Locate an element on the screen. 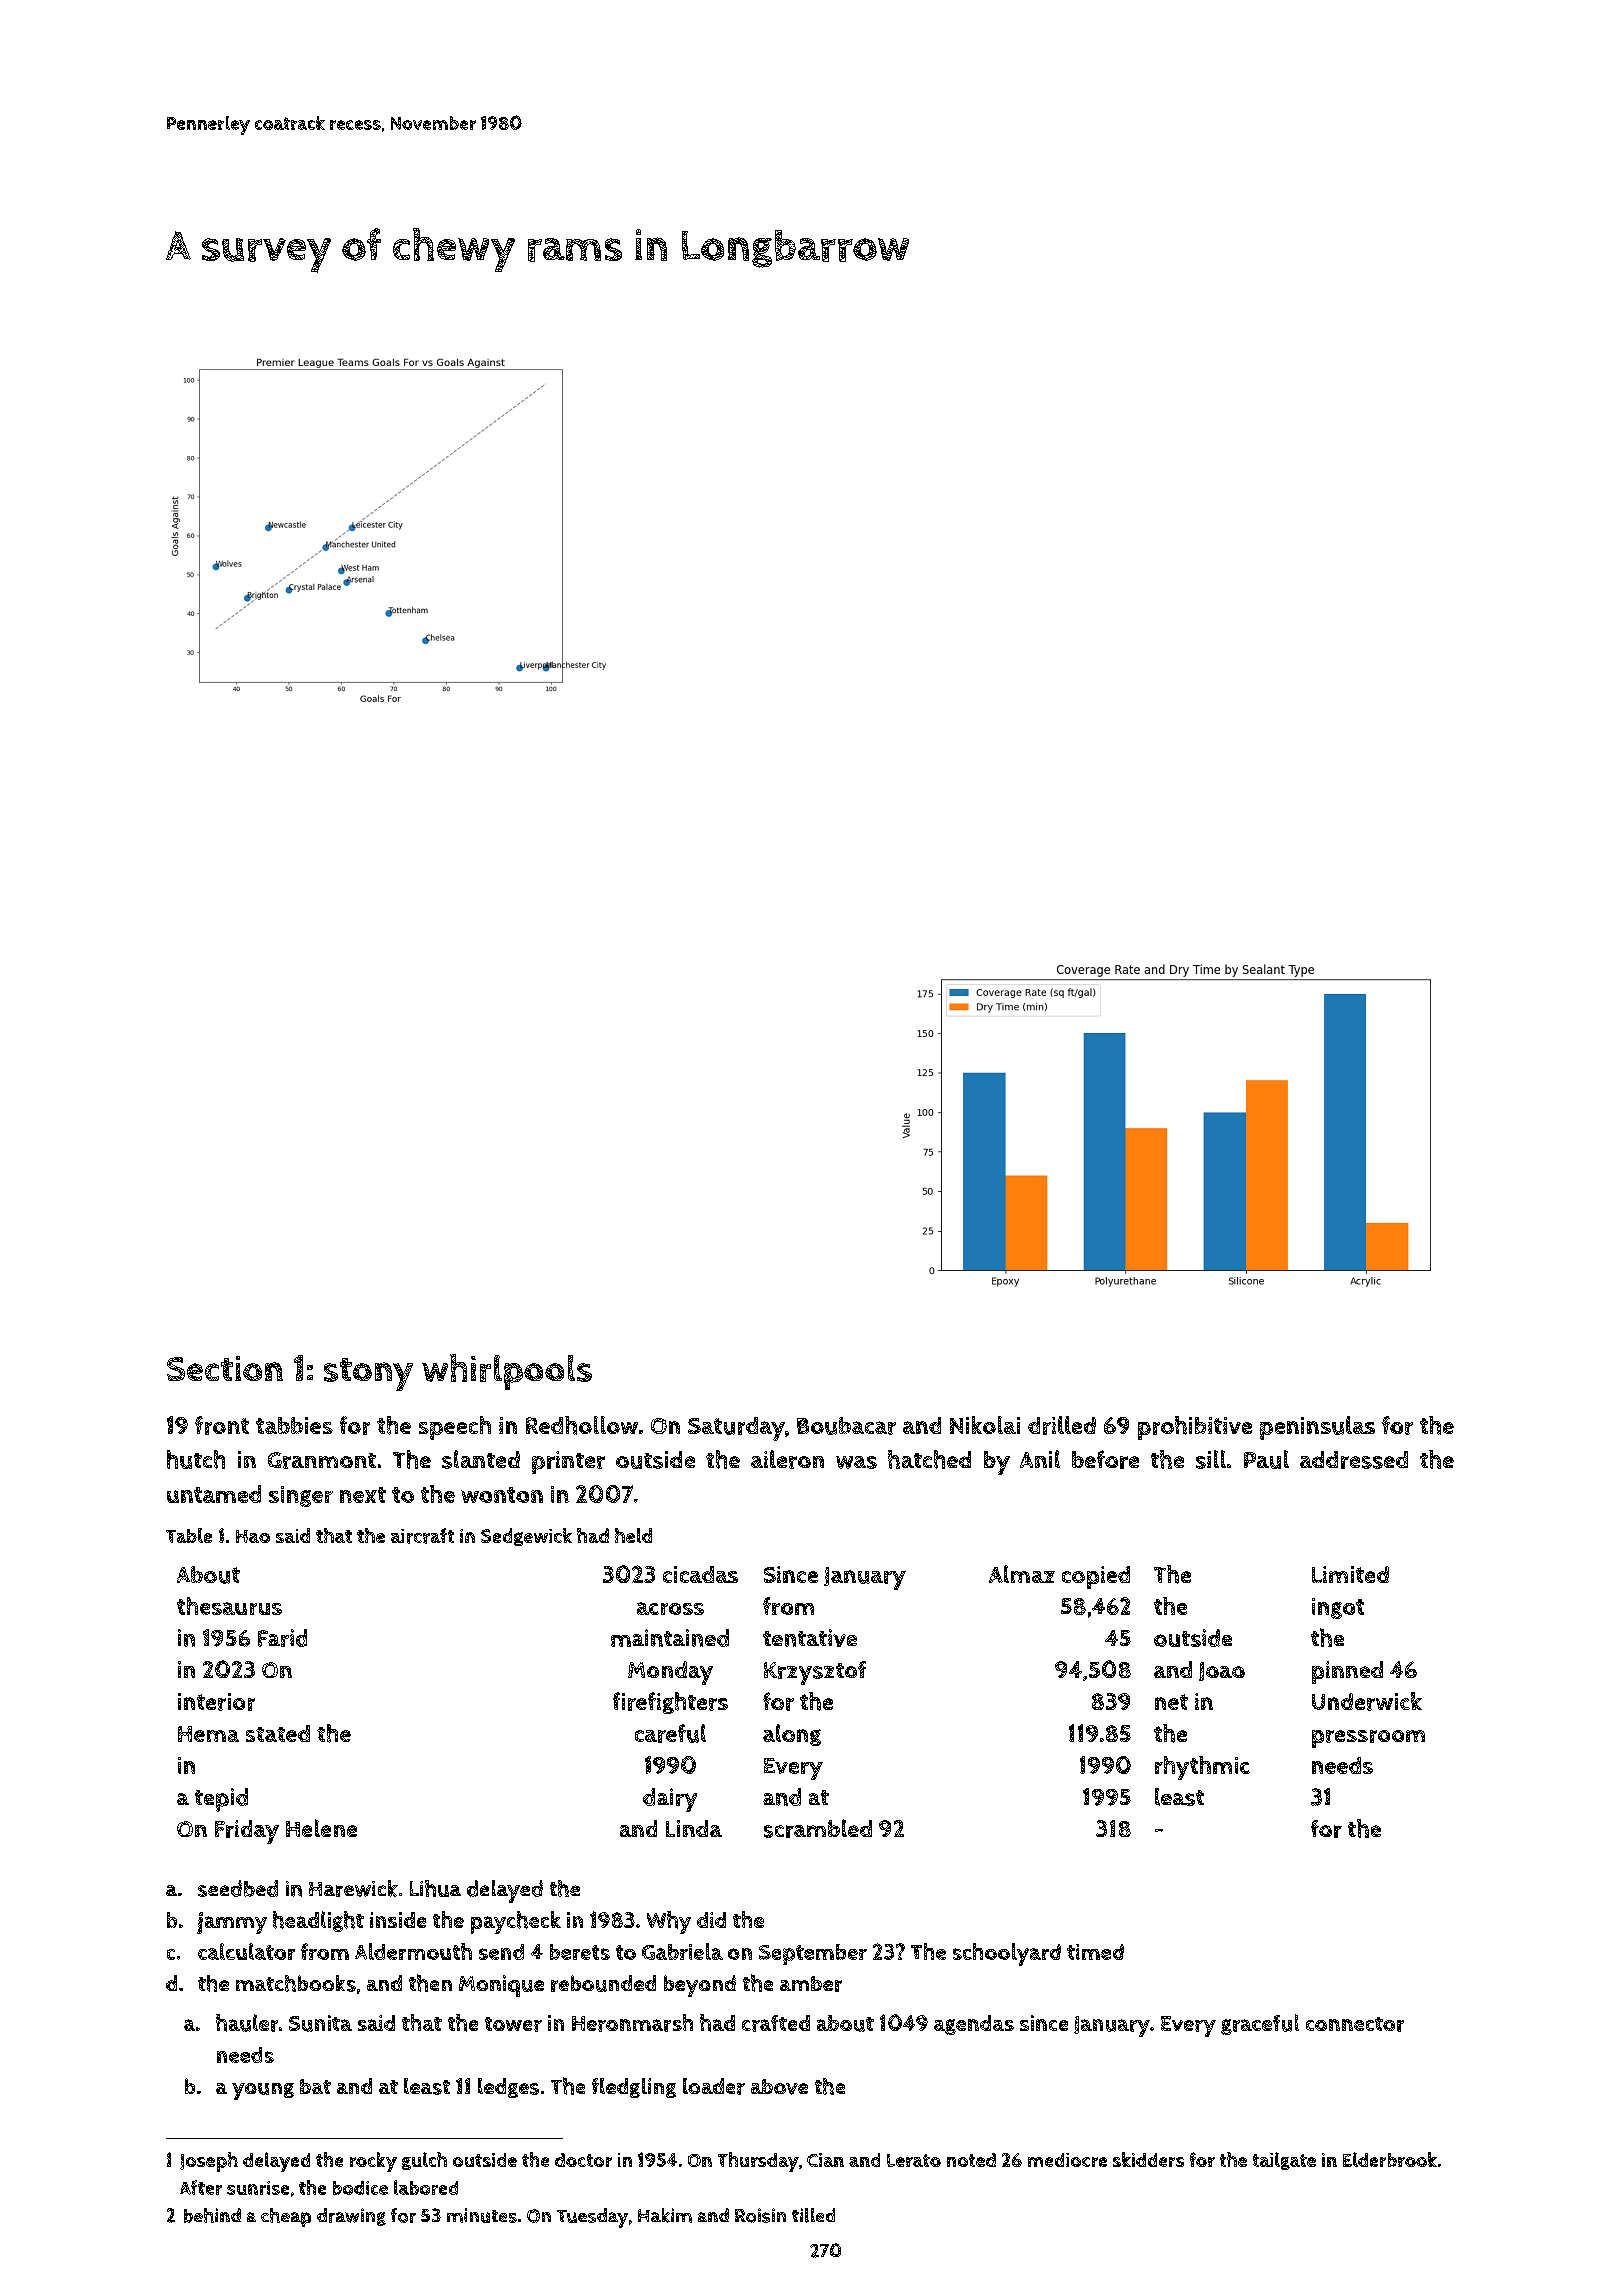 The height and width of the screenshot is (2292, 1620). seedbed is located at coordinates (238, 1888).
